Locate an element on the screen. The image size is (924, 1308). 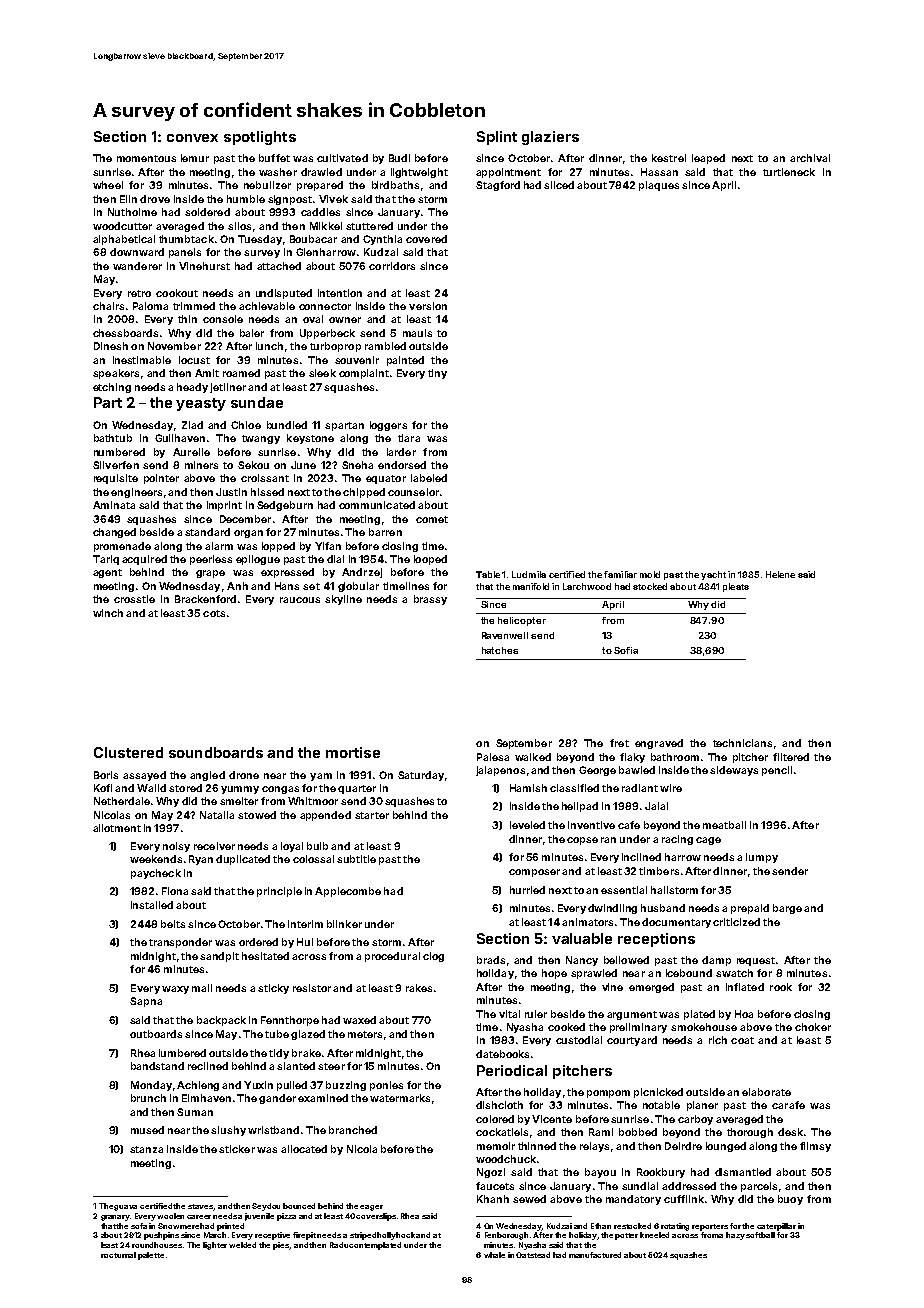
Palesa is located at coordinates (493, 757).
